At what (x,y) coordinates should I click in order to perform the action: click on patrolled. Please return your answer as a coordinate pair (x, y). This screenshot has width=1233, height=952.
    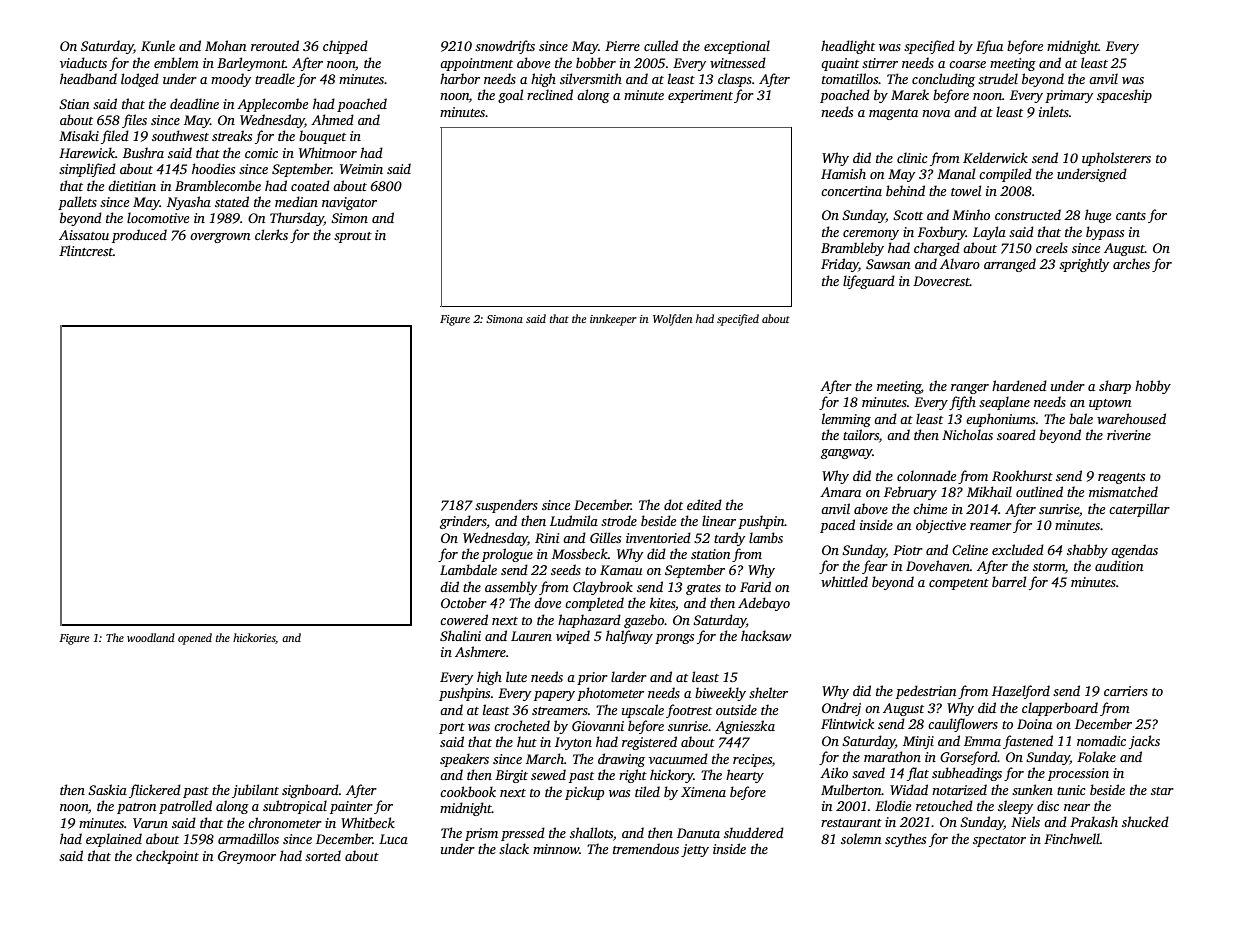
    Looking at the image, I should click on (185, 807).
